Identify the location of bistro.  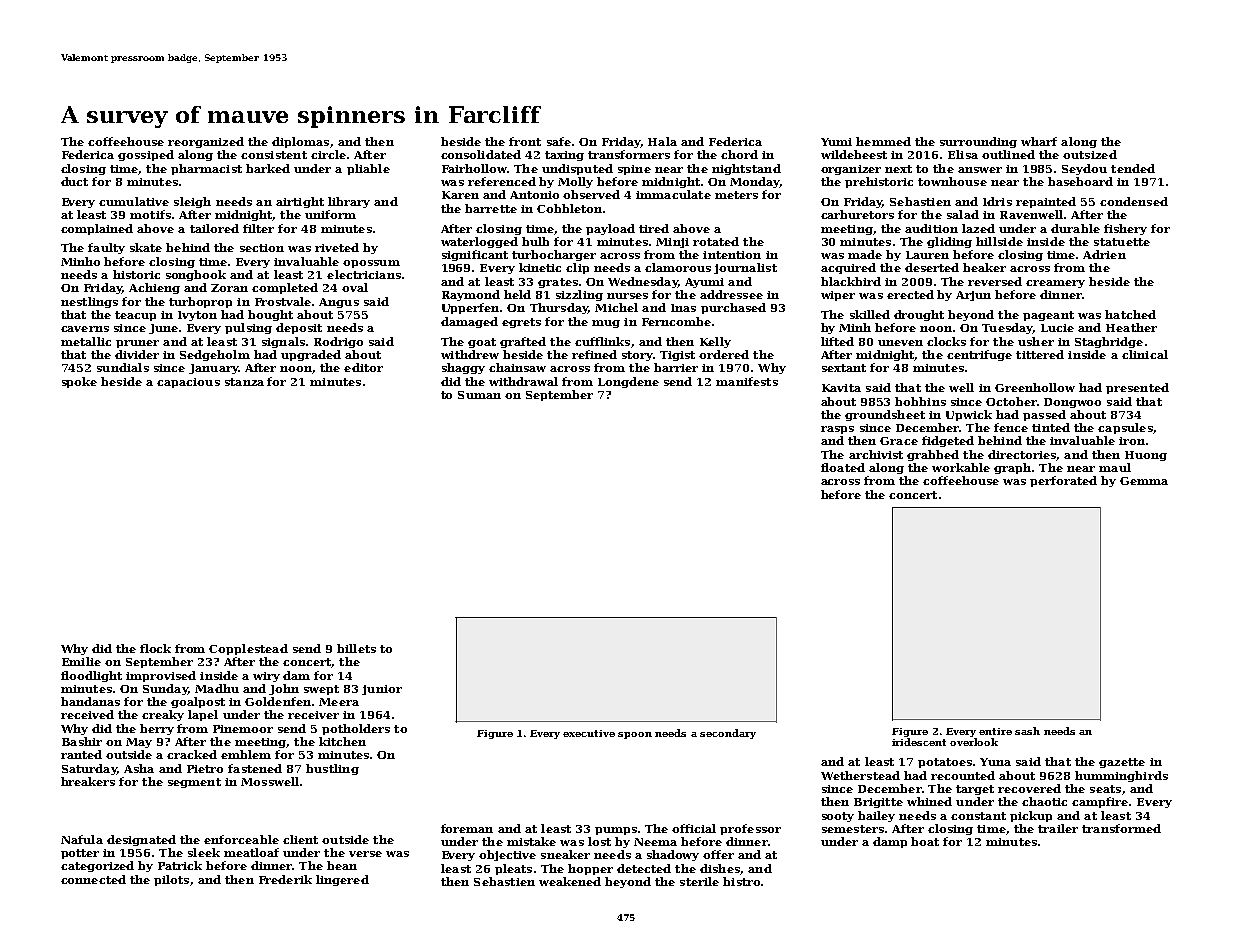
(741, 881).
